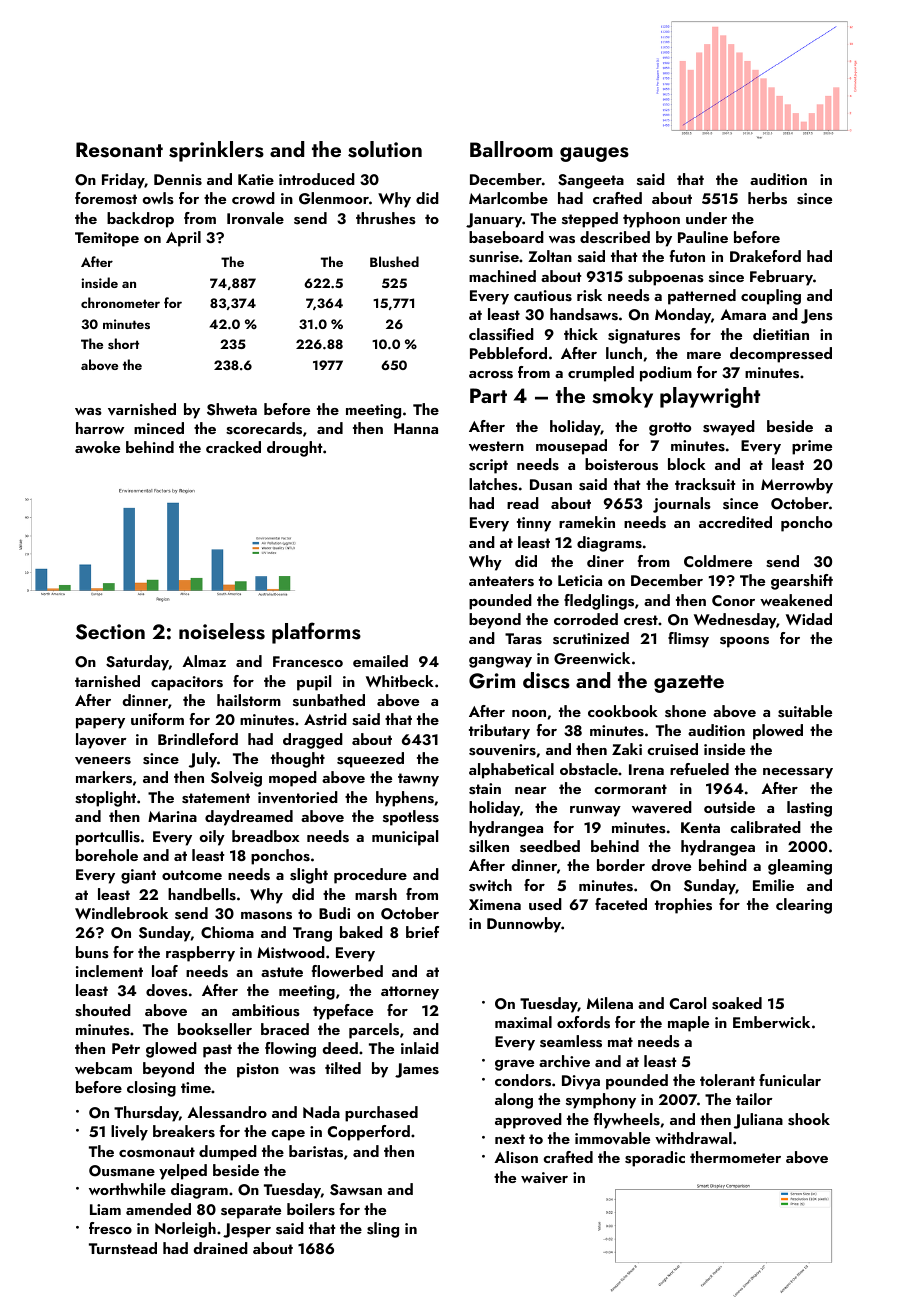  I want to click on maple, so click(688, 1024).
